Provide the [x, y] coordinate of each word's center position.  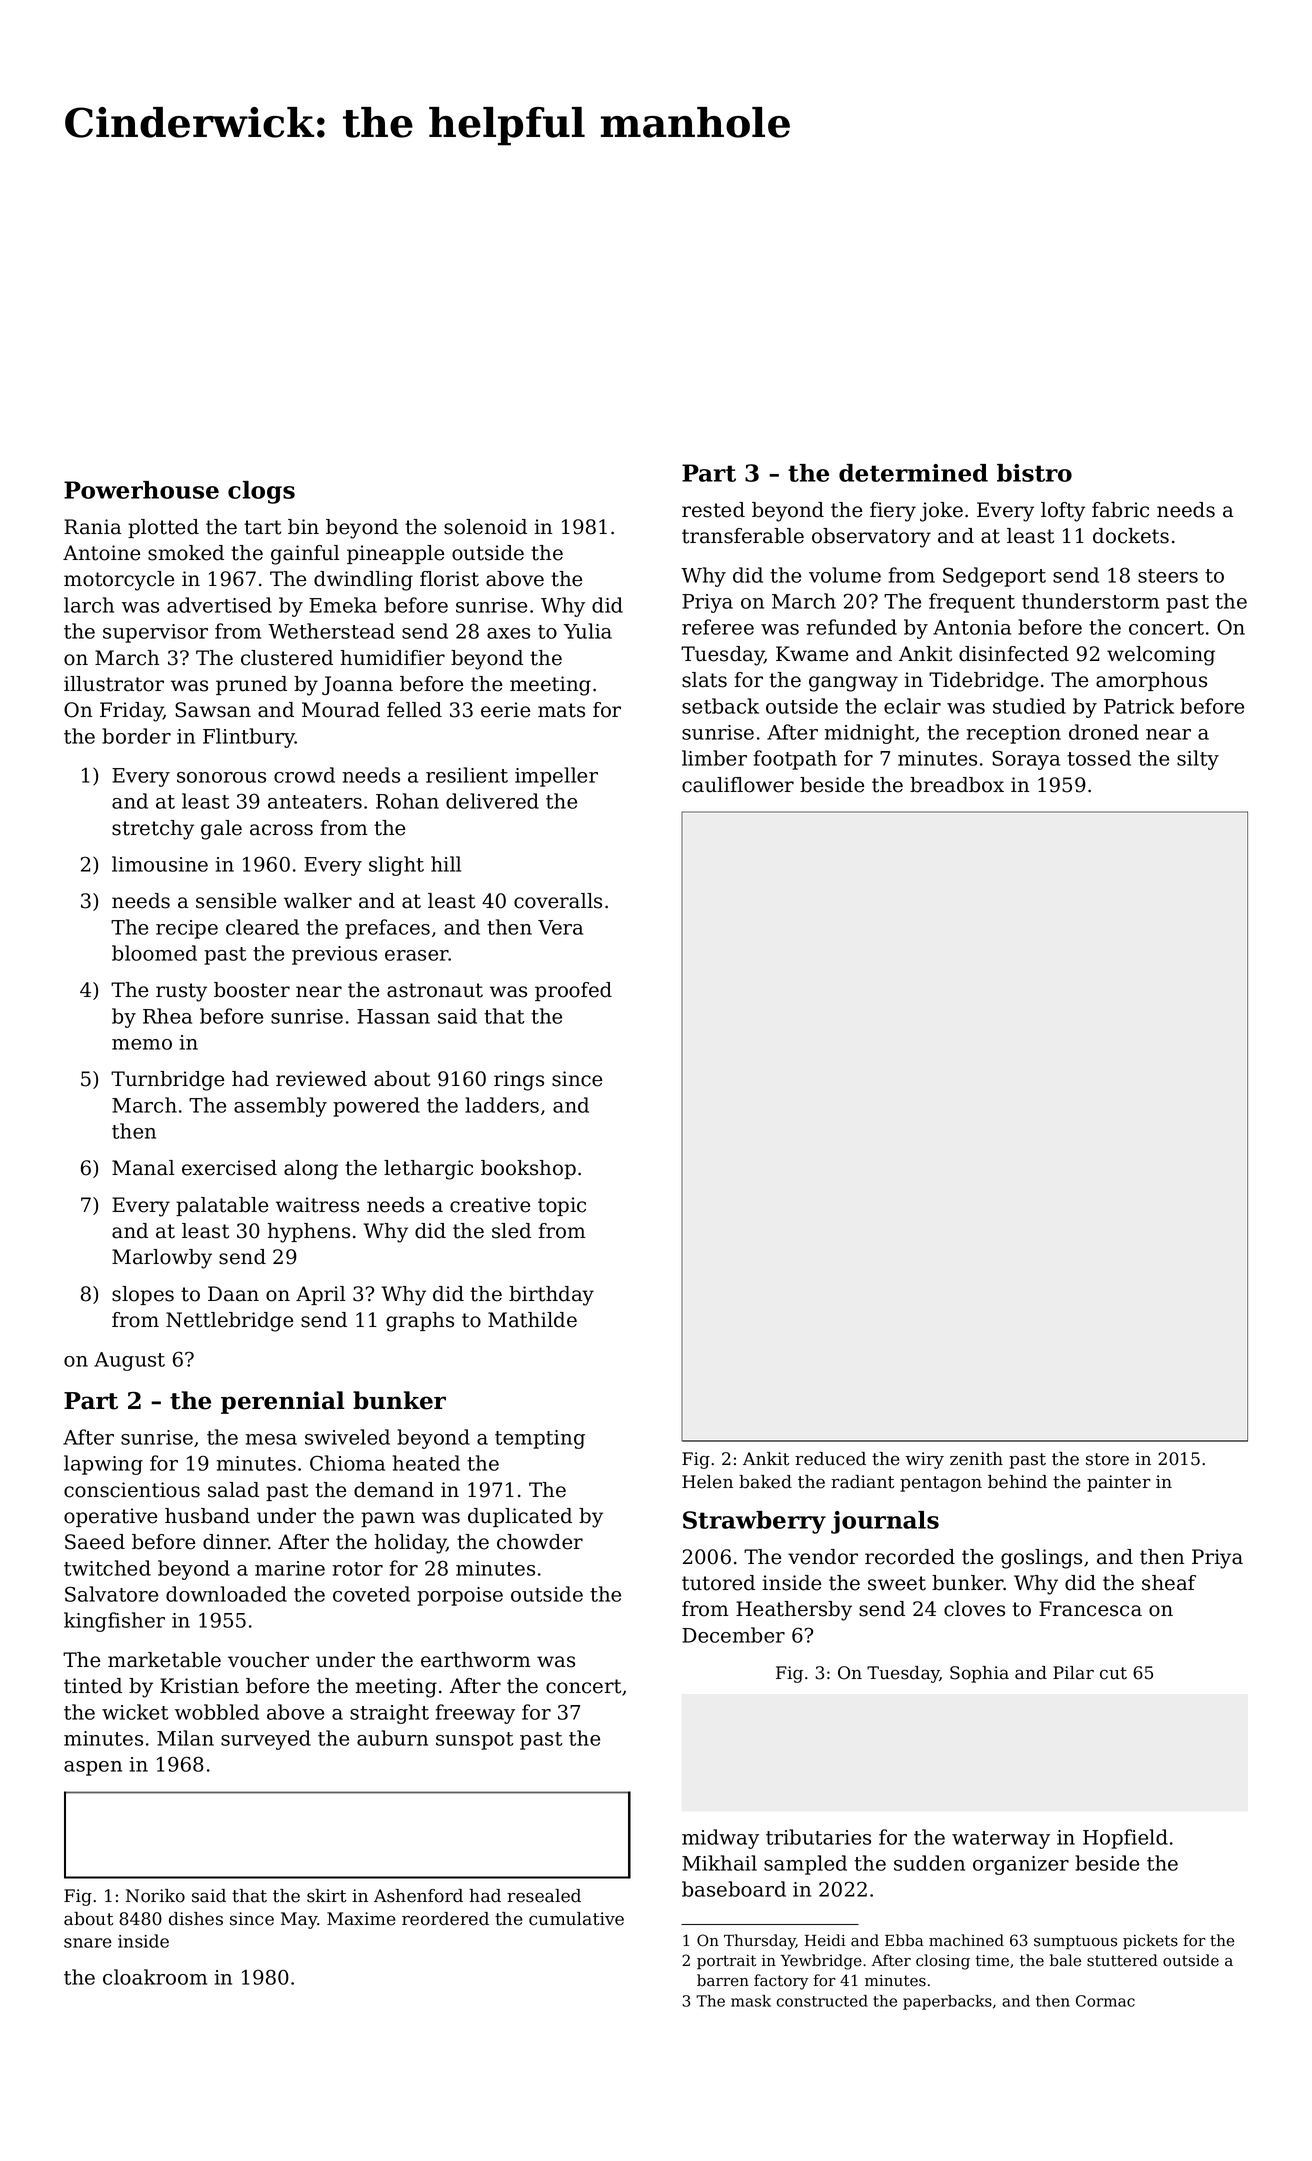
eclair [912, 706]
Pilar [1073, 1673]
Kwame [812, 654]
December [733, 1635]
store [1107, 1459]
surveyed [266, 1740]
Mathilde [532, 1320]
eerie [505, 710]
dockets [1131, 536]
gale [221, 830]
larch [89, 605]
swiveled [347, 1437]
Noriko [155, 1896]
